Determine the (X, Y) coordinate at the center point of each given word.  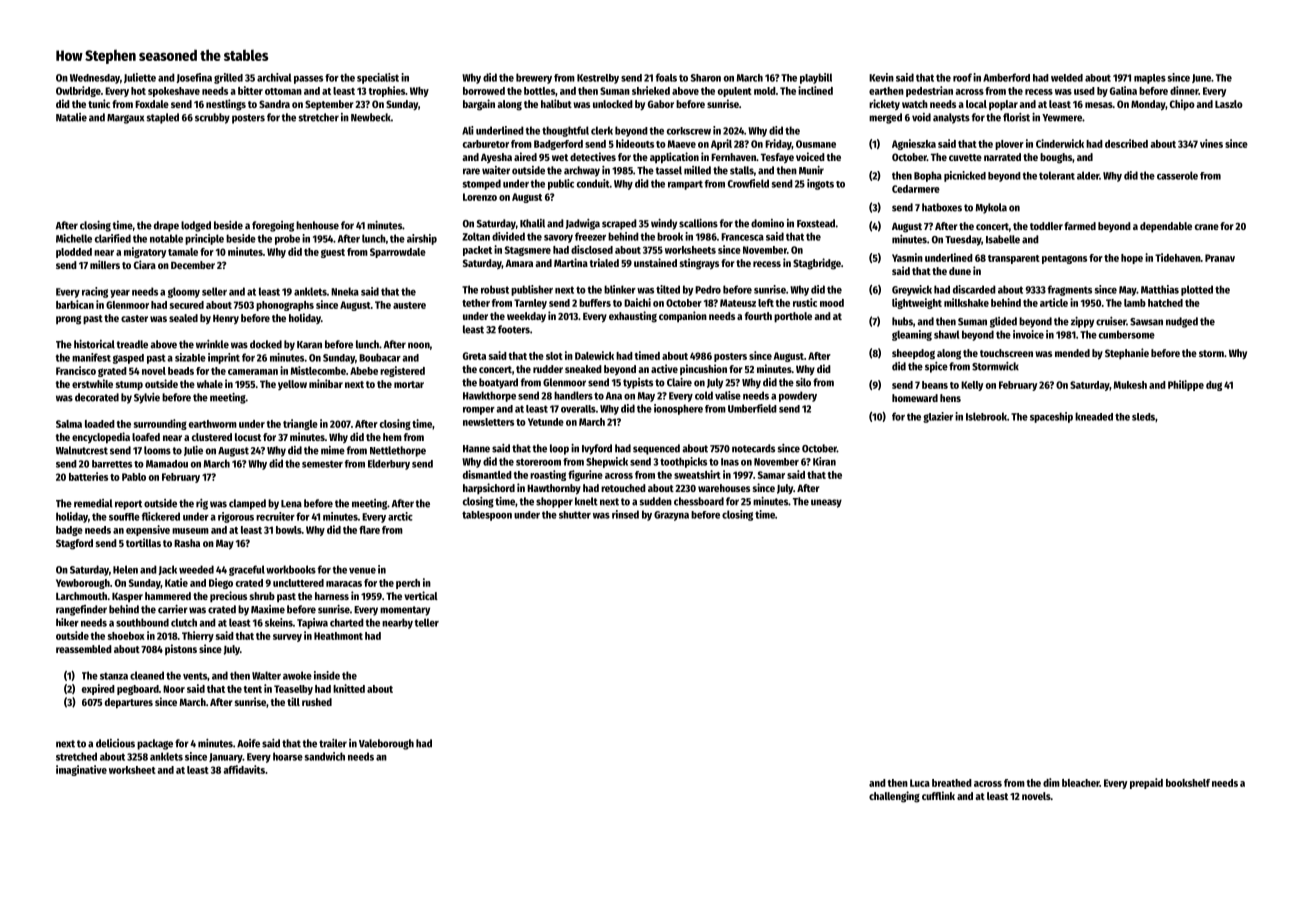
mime (333, 450)
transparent (1014, 259)
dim (1051, 782)
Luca (920, 783)
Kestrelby (598, 79)
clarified (113, 238)
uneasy (826, 503)
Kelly (972, 386)
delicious (115, 743)
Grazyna (671, 516)
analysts (951, 118)
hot (138, 91)
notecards (753, 448)
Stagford (74, 544)
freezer (590, 236)
